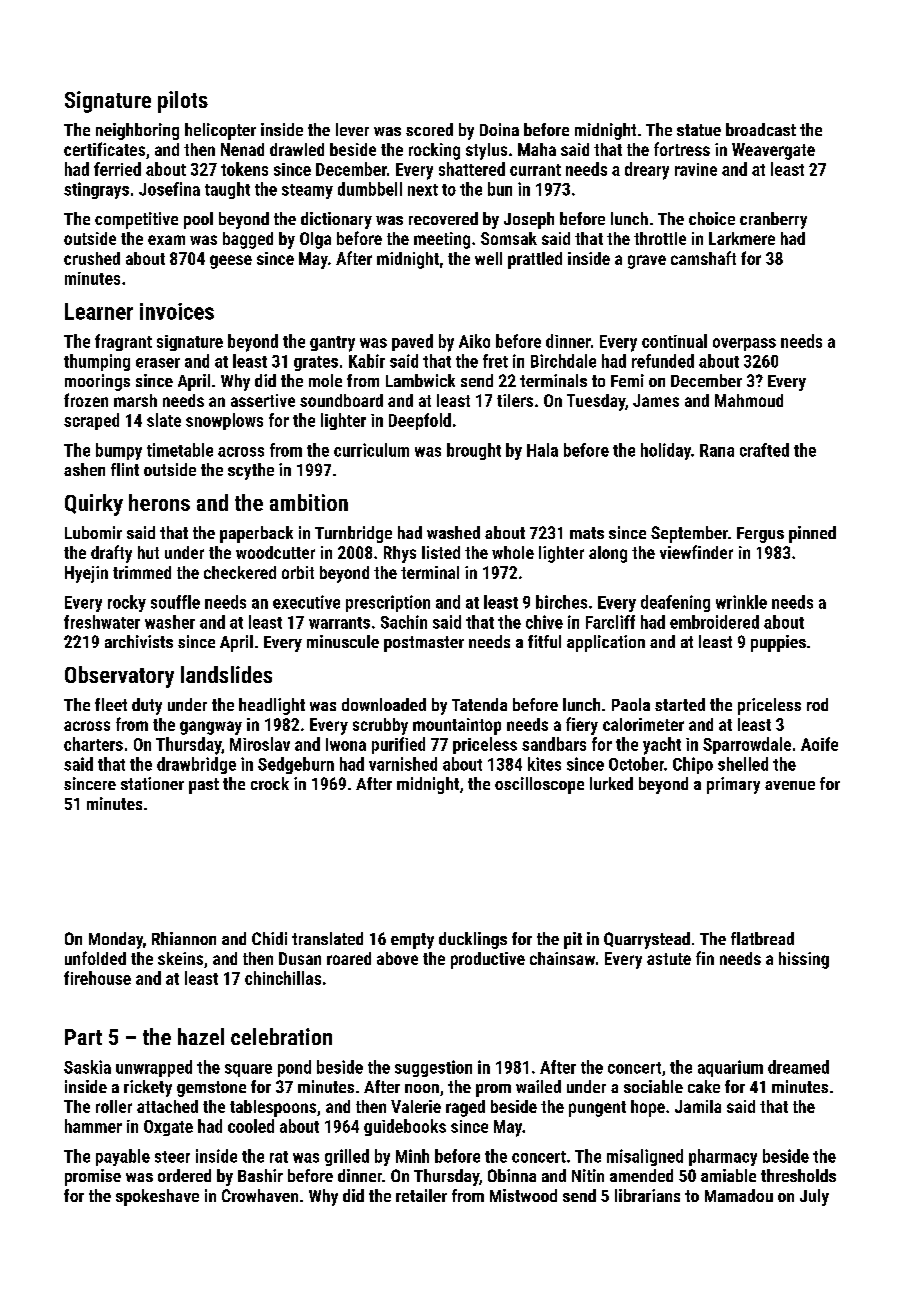  Describe the element at coordinates (608, 554) in the screenshot. I see `along` at that location.
